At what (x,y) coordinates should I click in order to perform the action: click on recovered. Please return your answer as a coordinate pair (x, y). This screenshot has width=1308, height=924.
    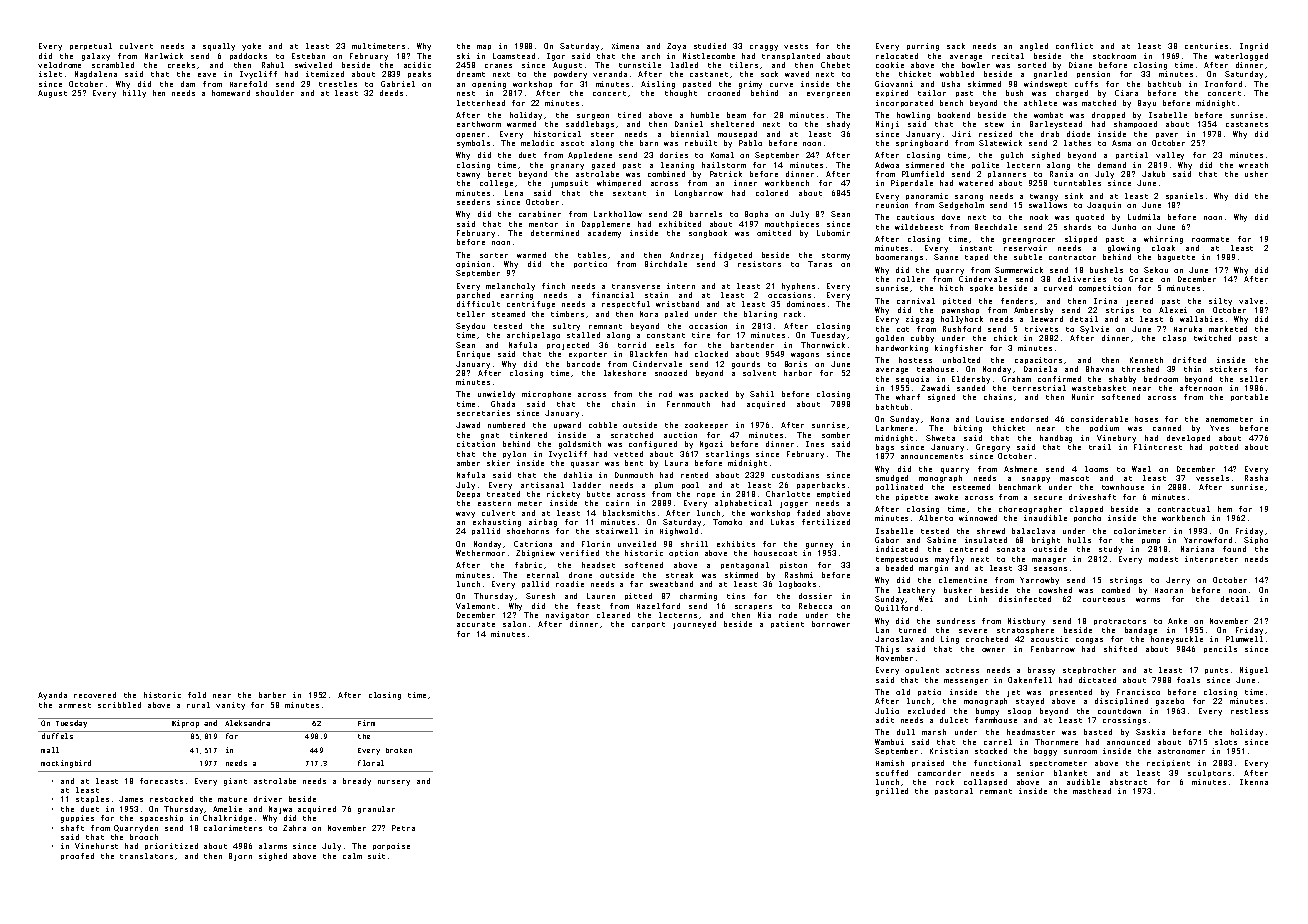
    Looking at the image, I should click on (95, 695).
